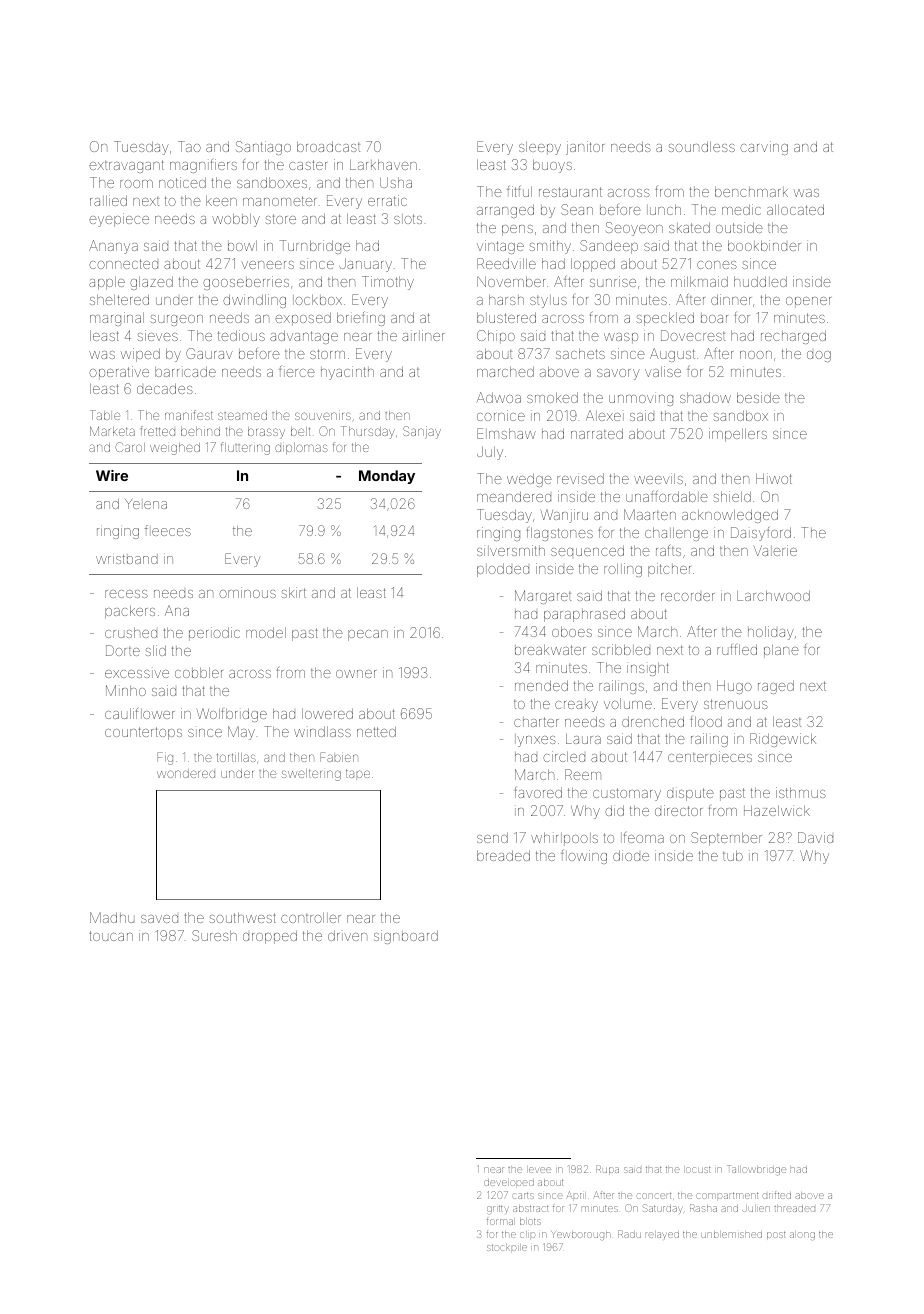  What do you see at coordinates (117, 319) in the image?
I see `marginal` at bounding box center [117, 319].
